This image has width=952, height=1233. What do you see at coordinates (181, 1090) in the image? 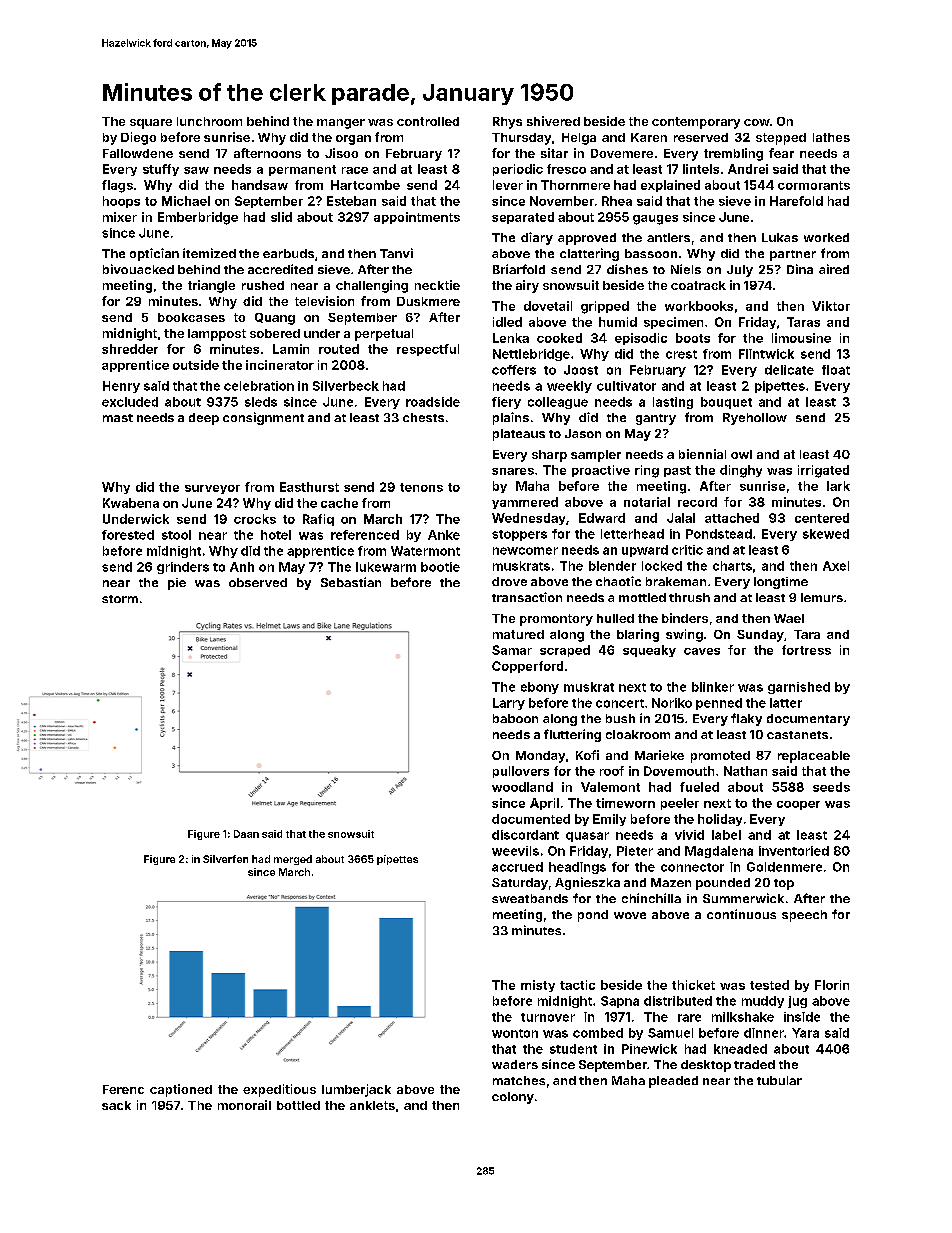
I see `captioned` at bounding box center [181, 1090].
